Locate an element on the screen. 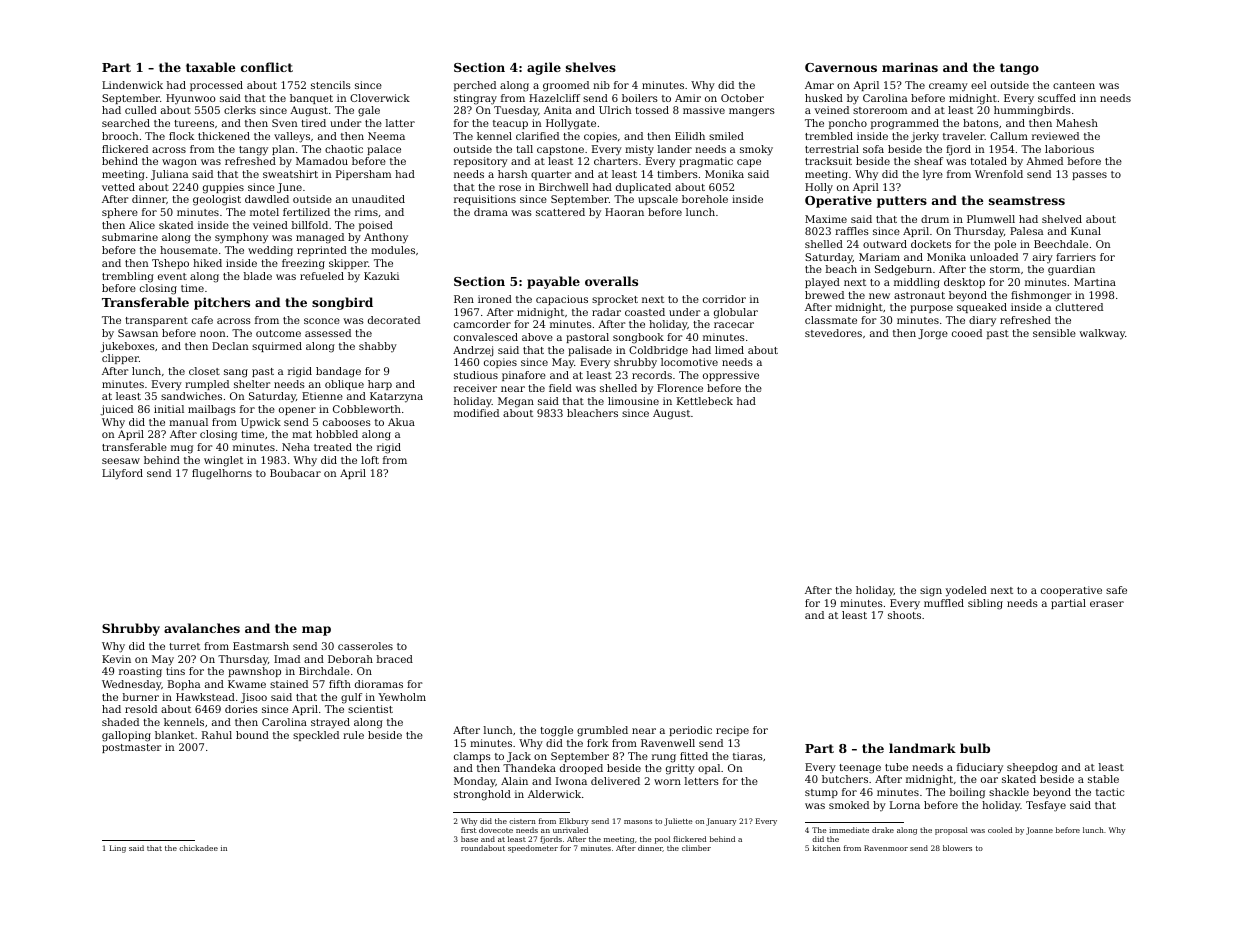 The height and width of the screenshot is (952, 1233). shoots is located at coordinates (904, 615).
